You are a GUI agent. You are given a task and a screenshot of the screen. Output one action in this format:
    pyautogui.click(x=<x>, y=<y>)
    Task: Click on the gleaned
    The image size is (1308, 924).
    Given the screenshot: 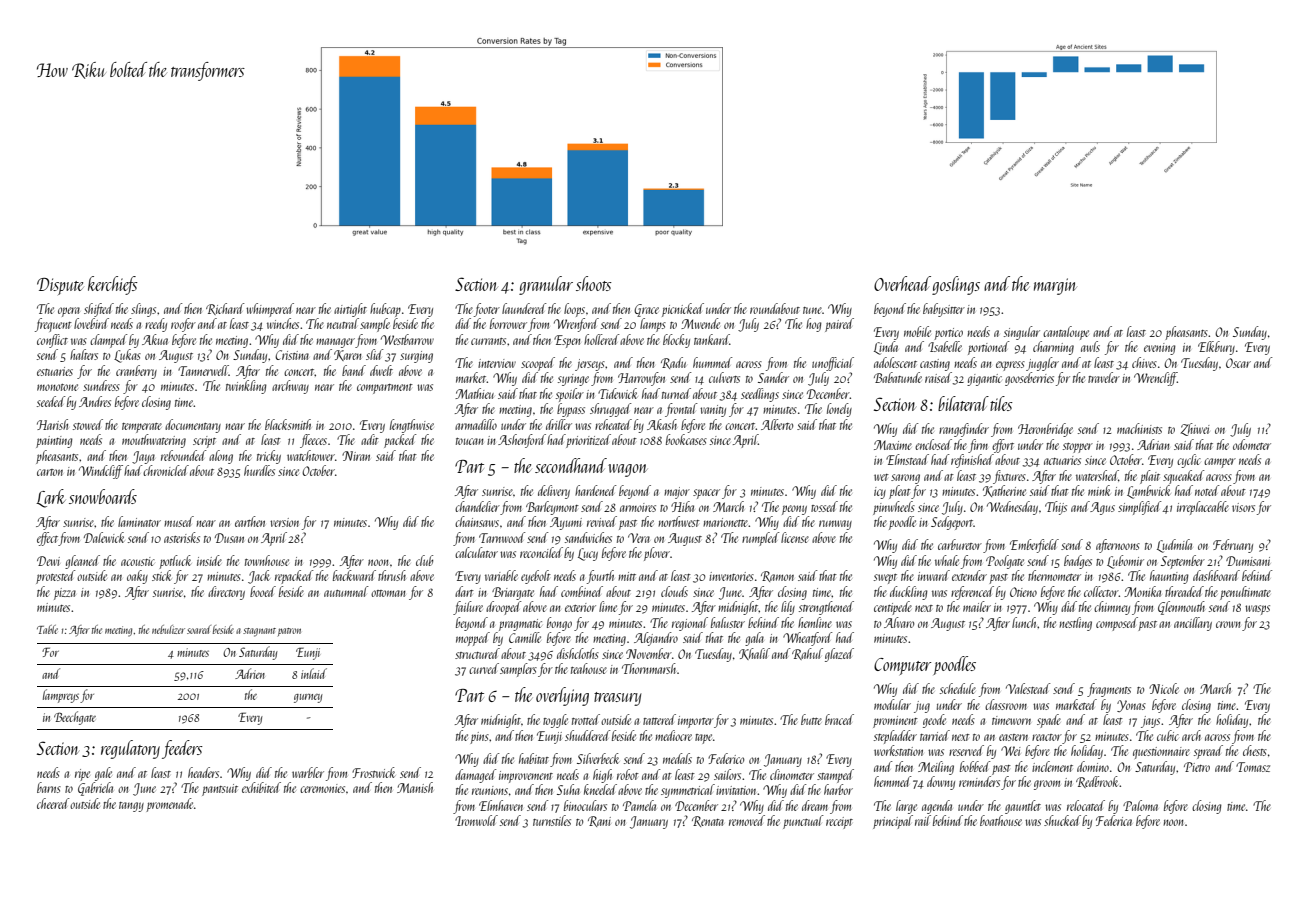 What is the action you would take?
    pyautogui.click(x=82, y=562)
